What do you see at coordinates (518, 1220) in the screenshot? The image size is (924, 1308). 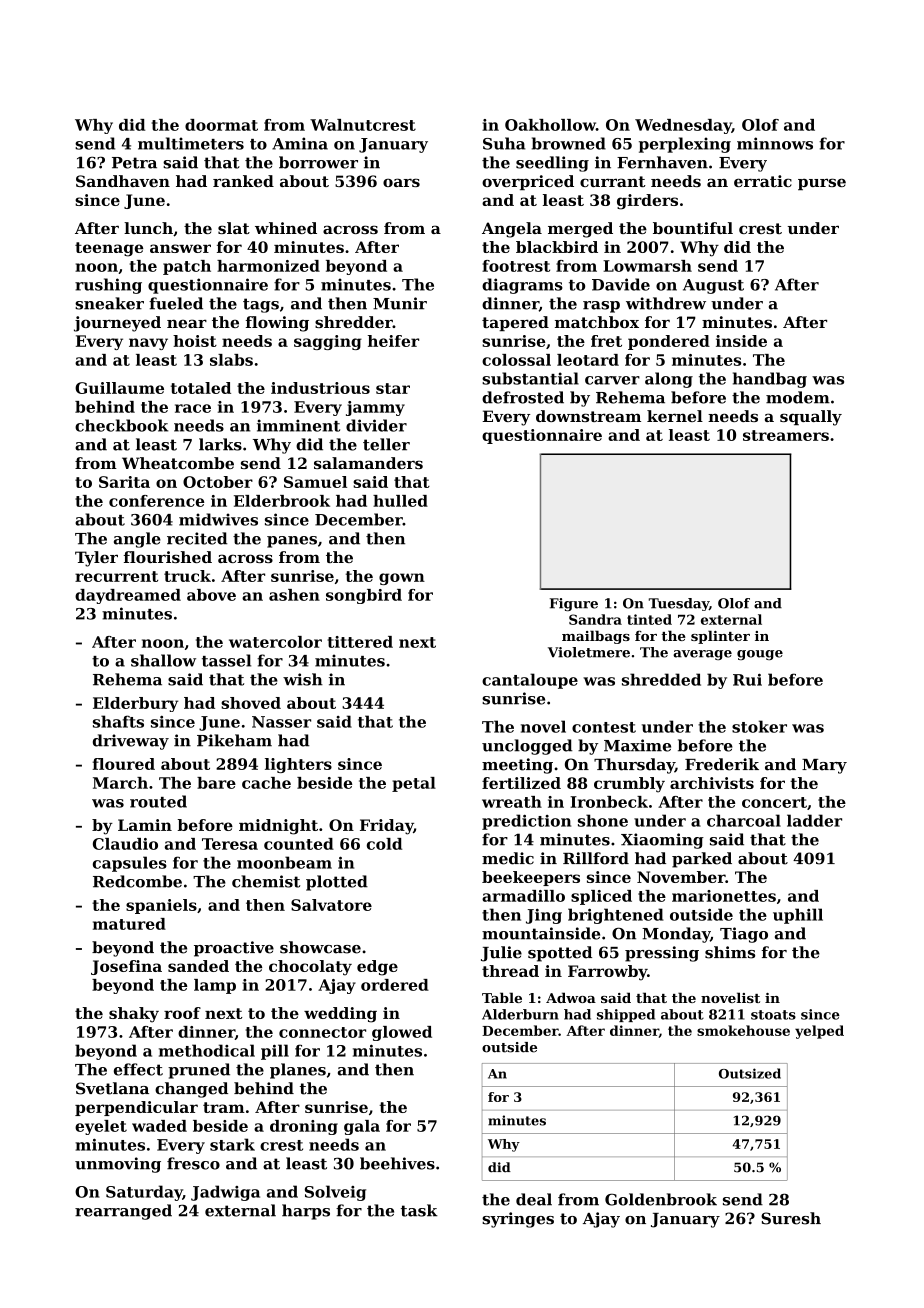 I see `syringes` at bounding box center [518, 1220].
